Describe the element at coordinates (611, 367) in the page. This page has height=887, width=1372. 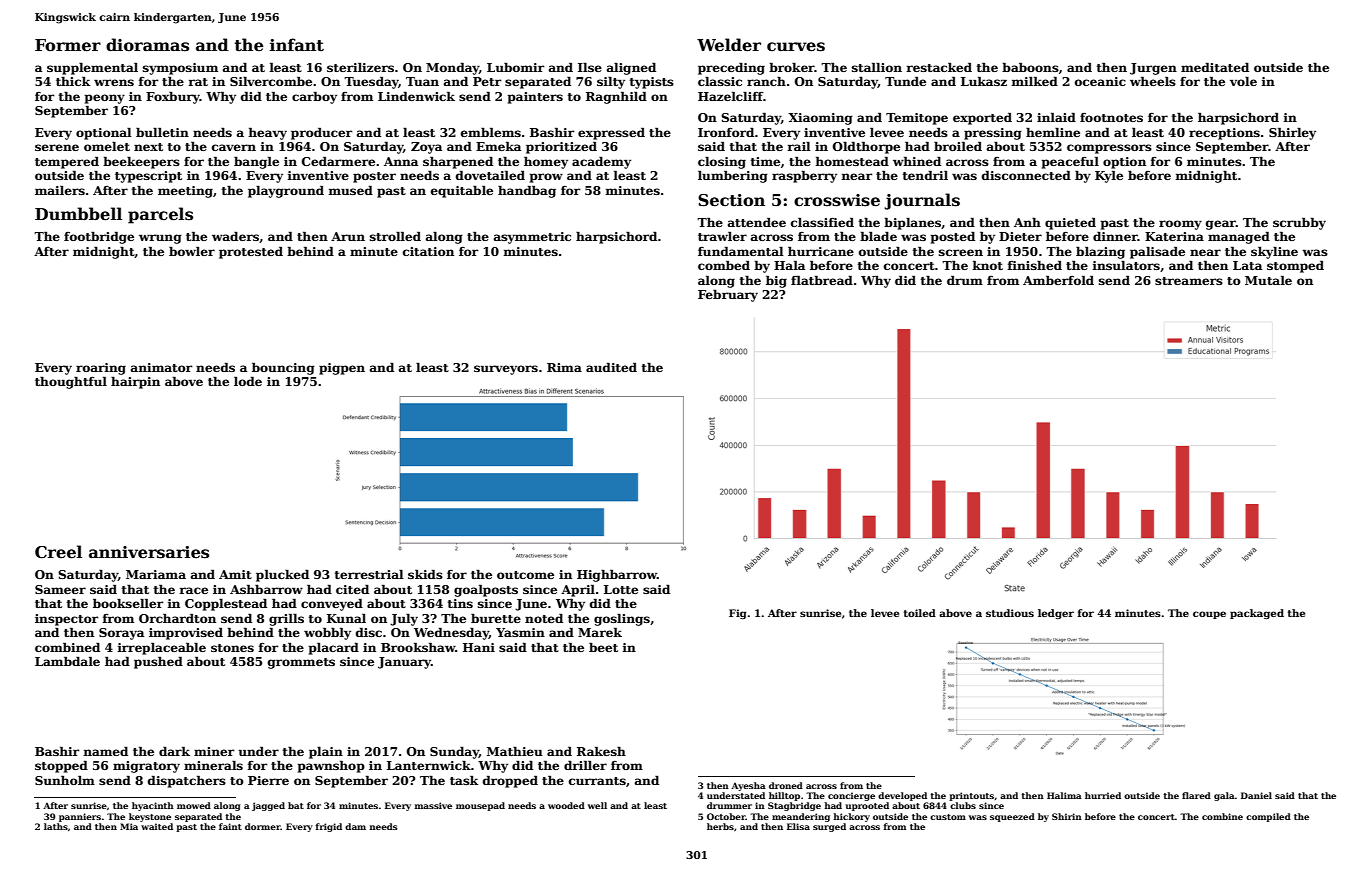
I see `audited` at that location.
